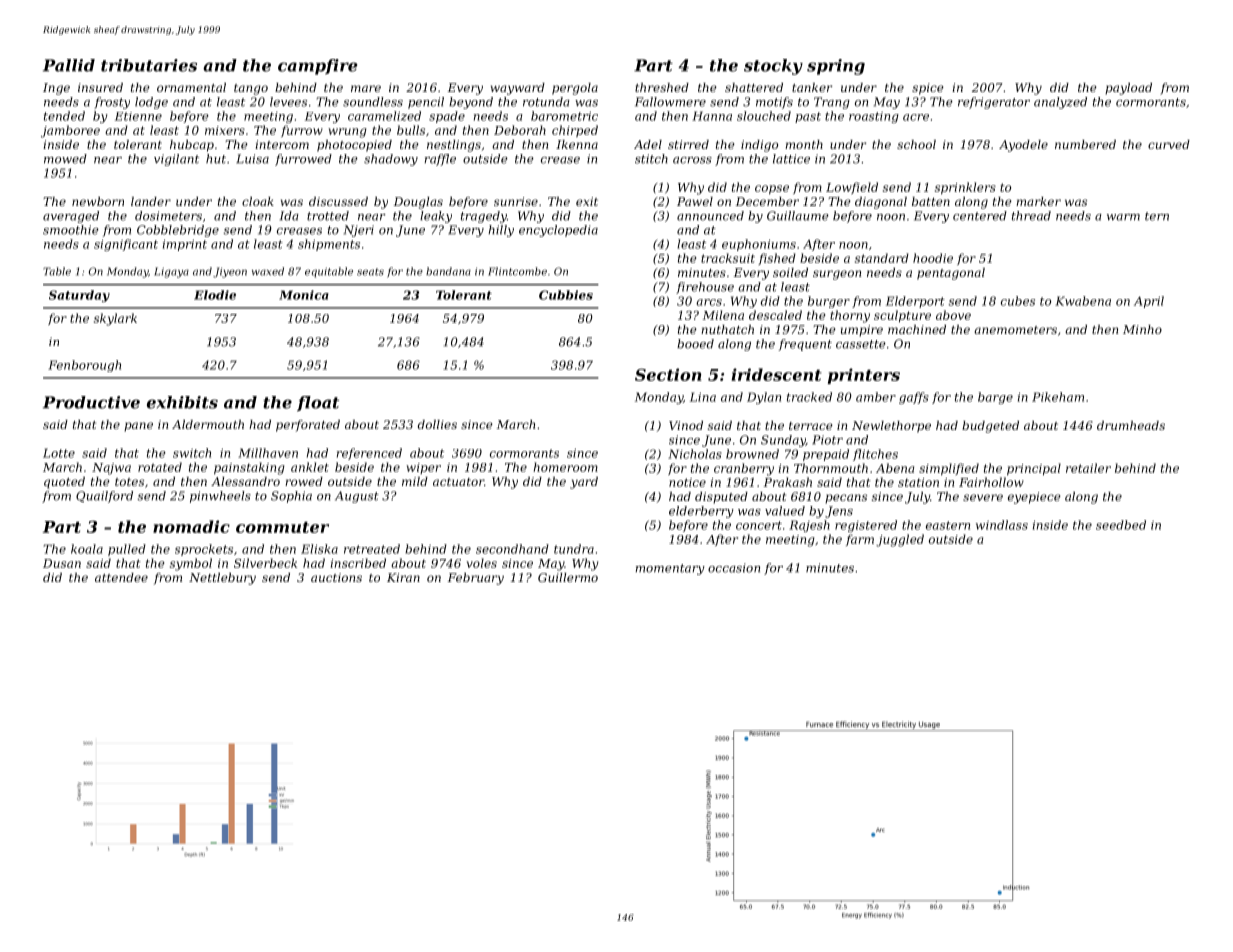 This document has width=1233, height=952. What do you see at coordinates (192, 146) in the document?
I see `hubcap` at bounding box center [192, 146].
